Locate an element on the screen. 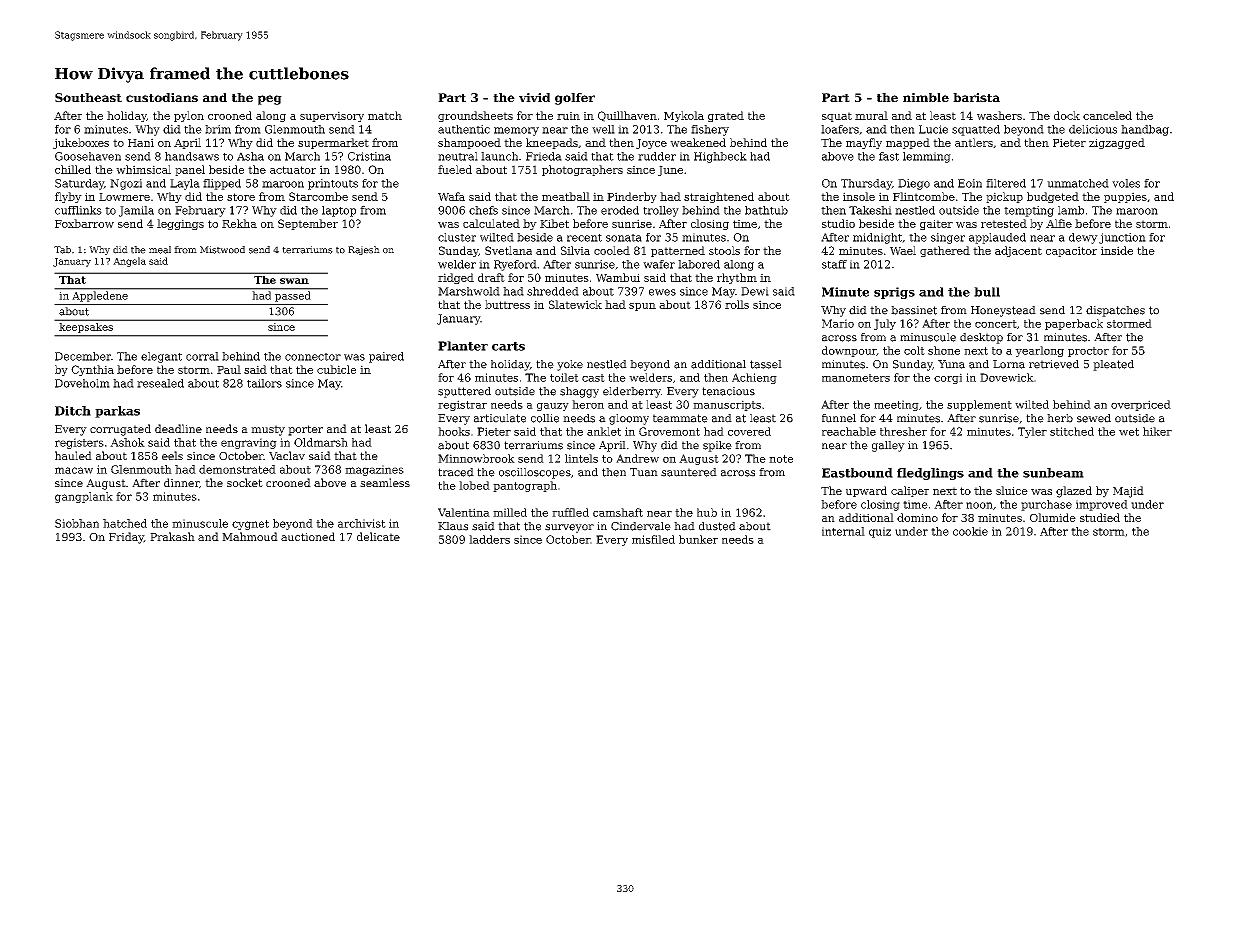 The width and height of the screenshot is (1233, 952). Ryeford is located at coordinates (515, 265).
